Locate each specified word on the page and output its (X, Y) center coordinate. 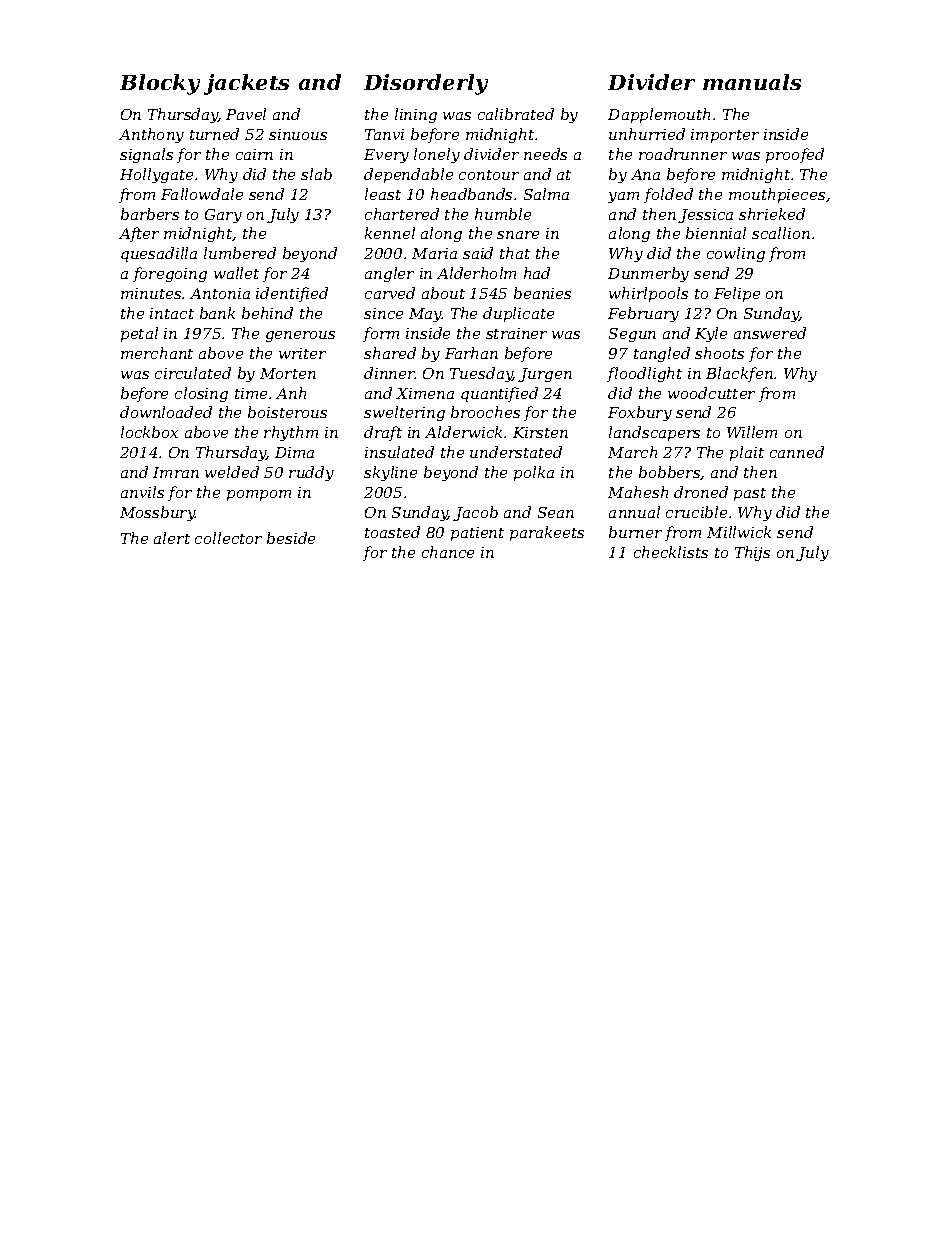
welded (232, 472)
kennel (390, 233)
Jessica (705, 216)
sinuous (298, 134)
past (750, 494)
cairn (254, 154)
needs (545, 154)
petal (139, 334)
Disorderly (426, 84)
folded (668, 195)
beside (291, 538)
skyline (390, 473)
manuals (752, 82)
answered (770, 333)
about (443, 293)
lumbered (240, 253)
